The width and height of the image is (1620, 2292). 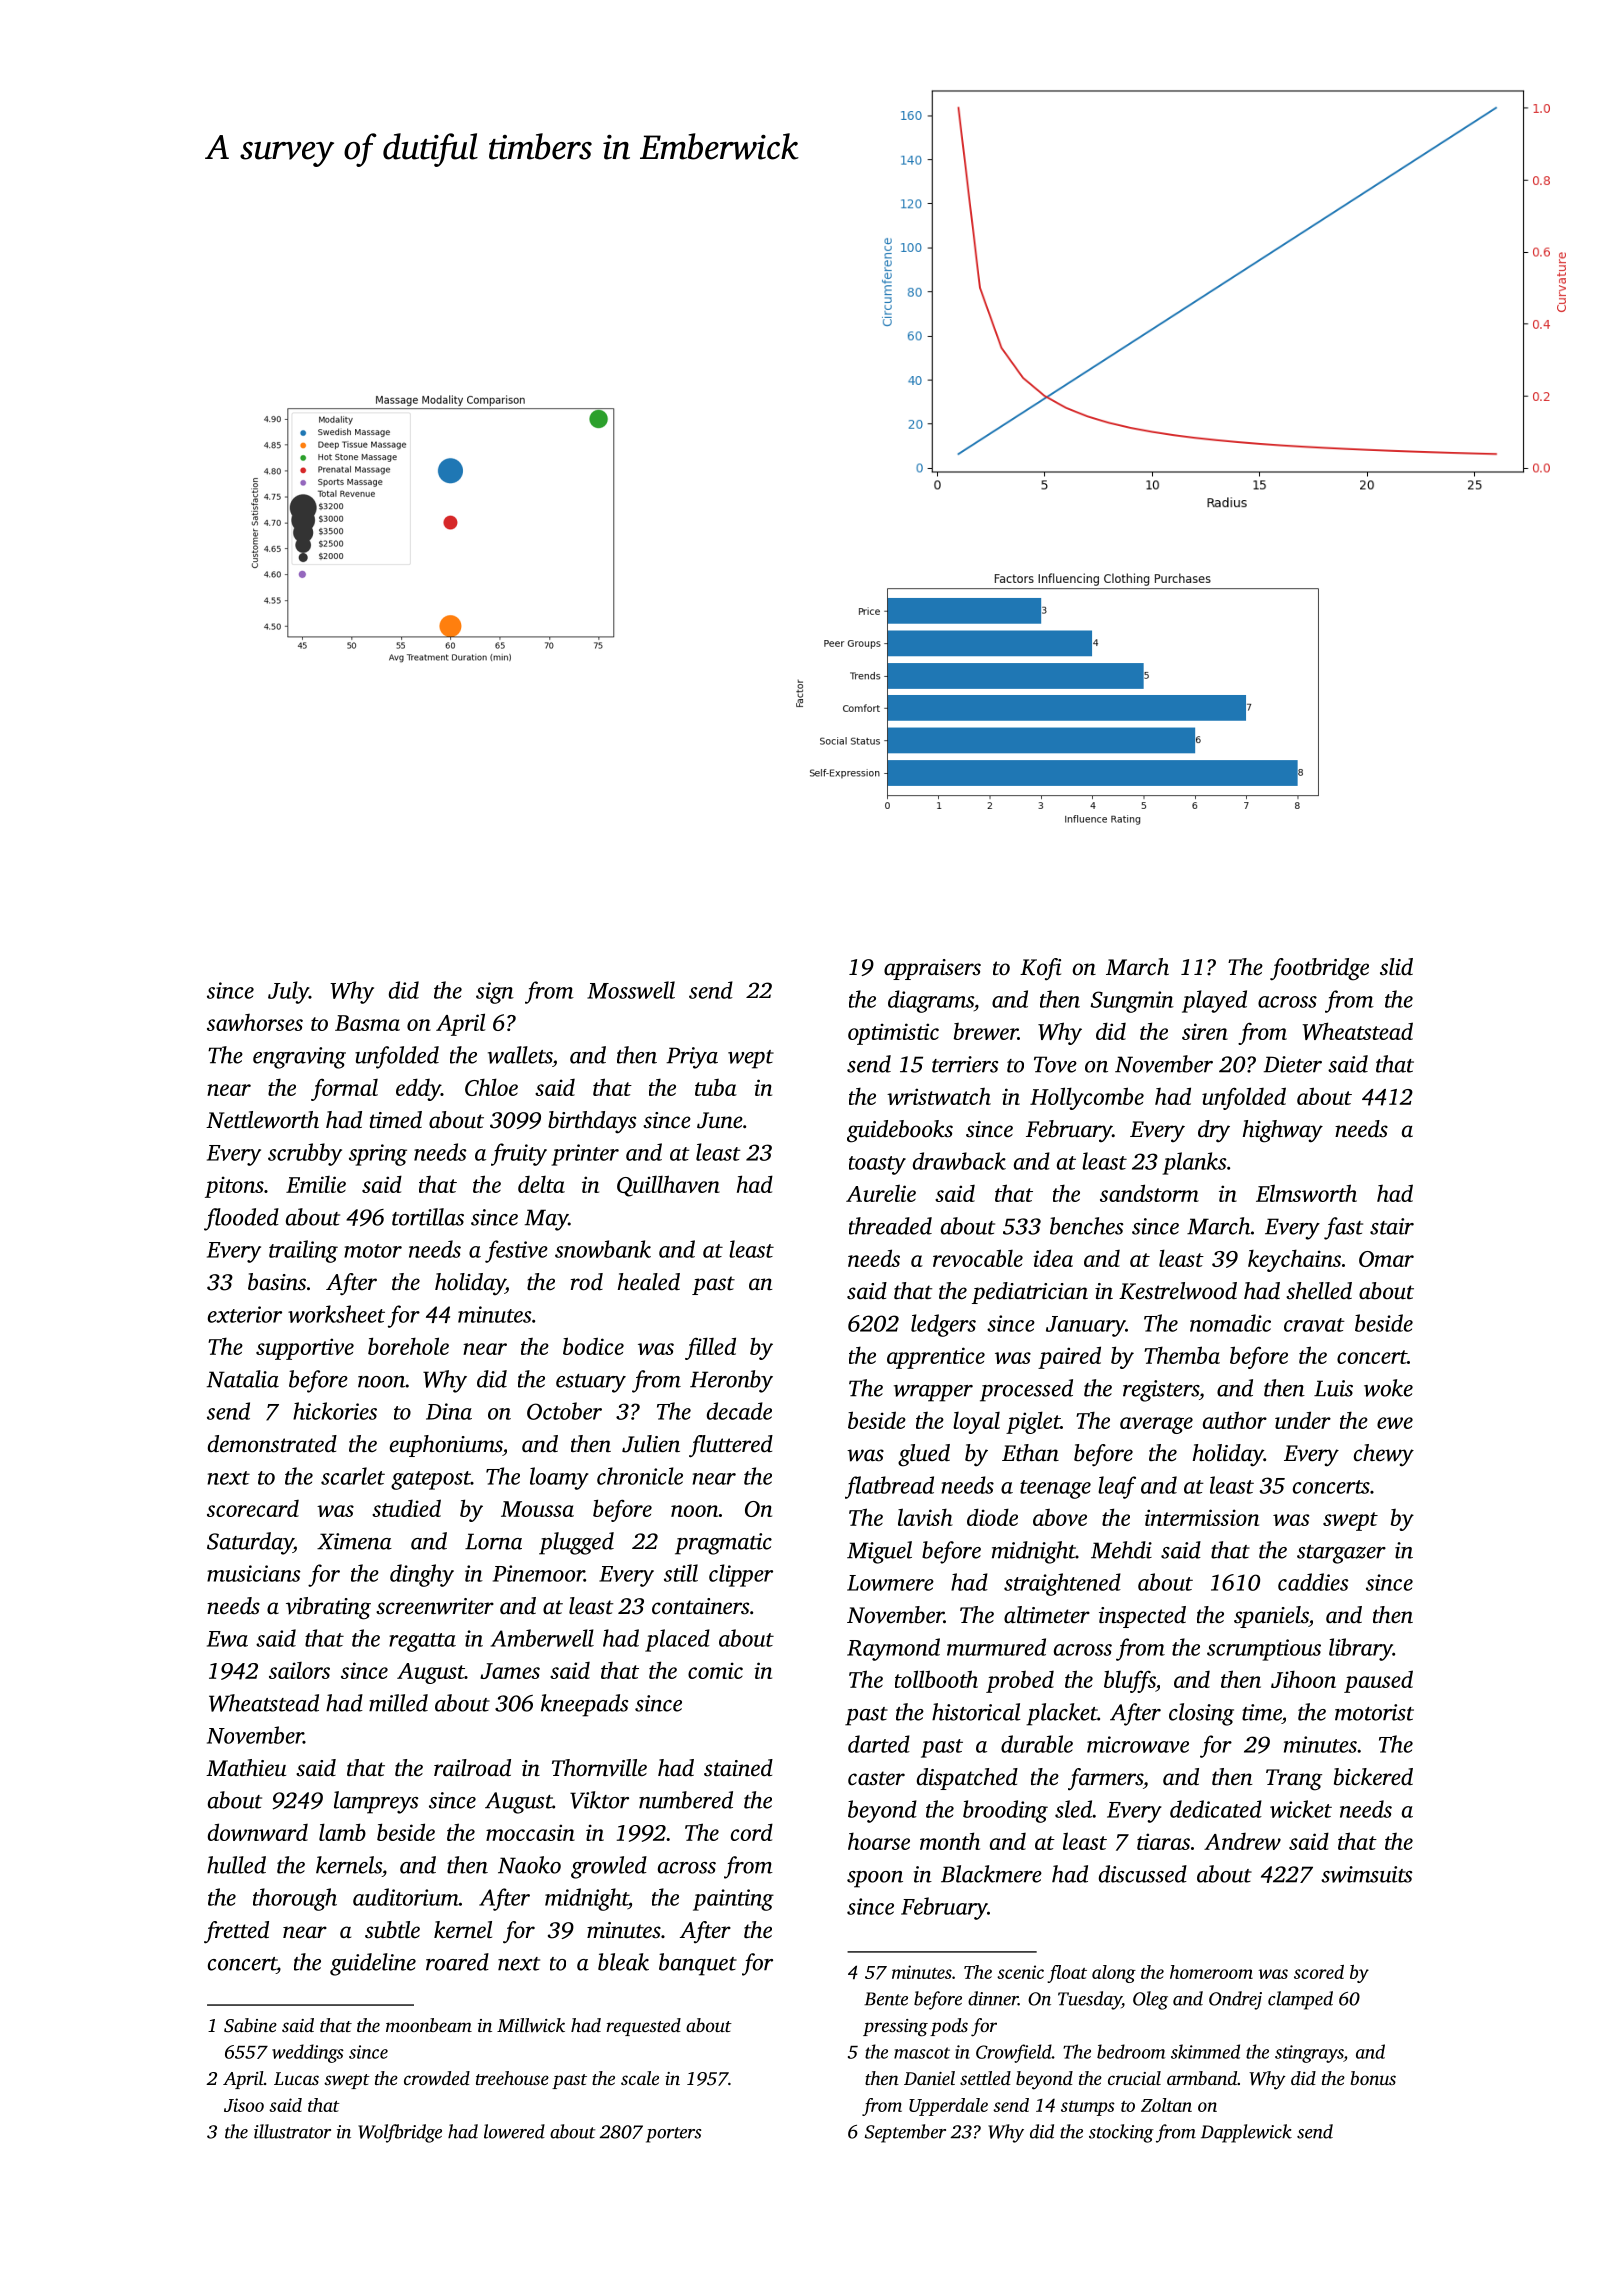 I want to click on thorough, so click(x=295, y=1899).
